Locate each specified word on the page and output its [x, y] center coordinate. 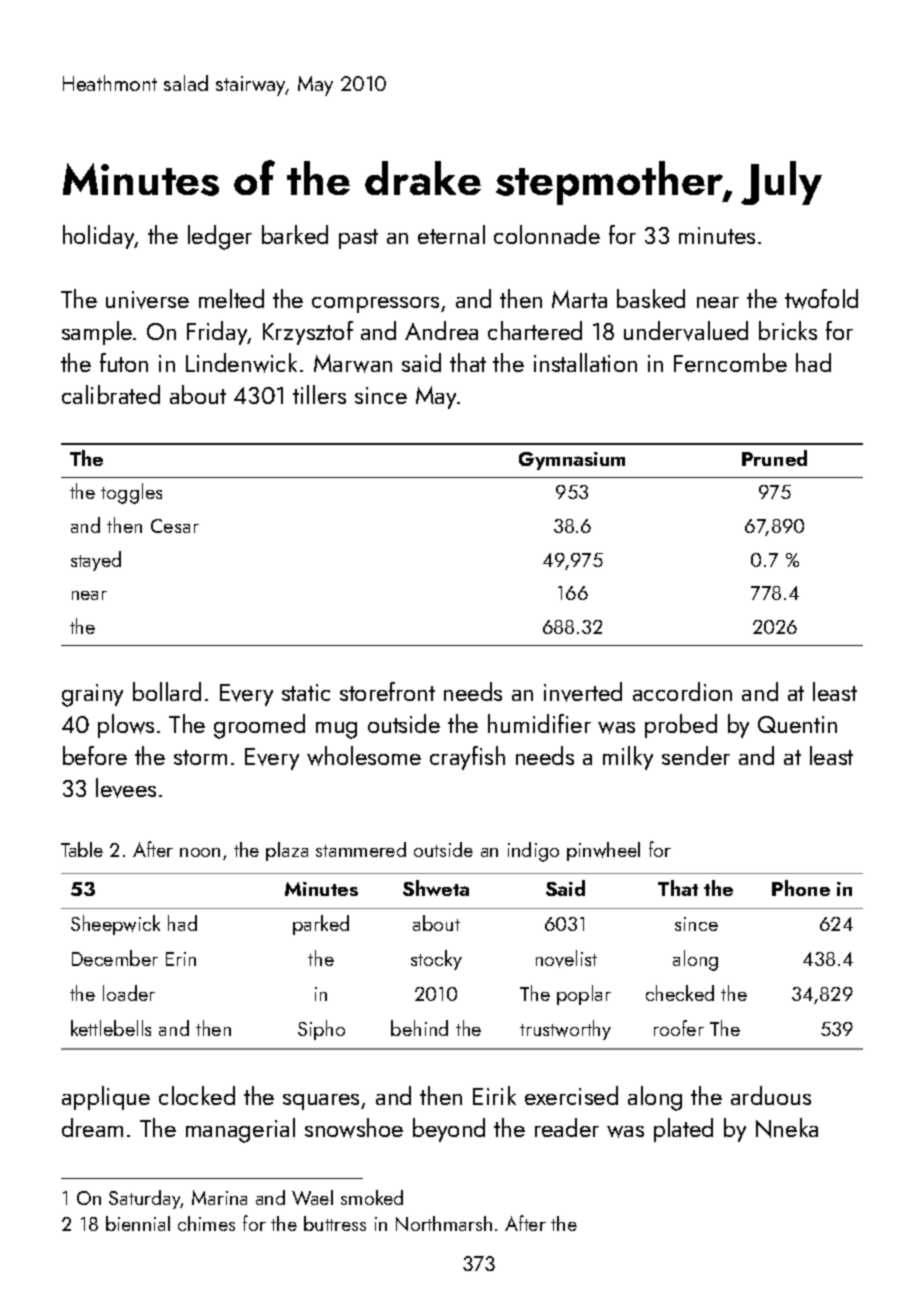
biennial [138, 1223]
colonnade [547, 234]
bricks [788, 330]
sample [97, 333]
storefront [387, 691]
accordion [682, 691]
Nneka [787, 1128]
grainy [92, 695]
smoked [372, 1197]
